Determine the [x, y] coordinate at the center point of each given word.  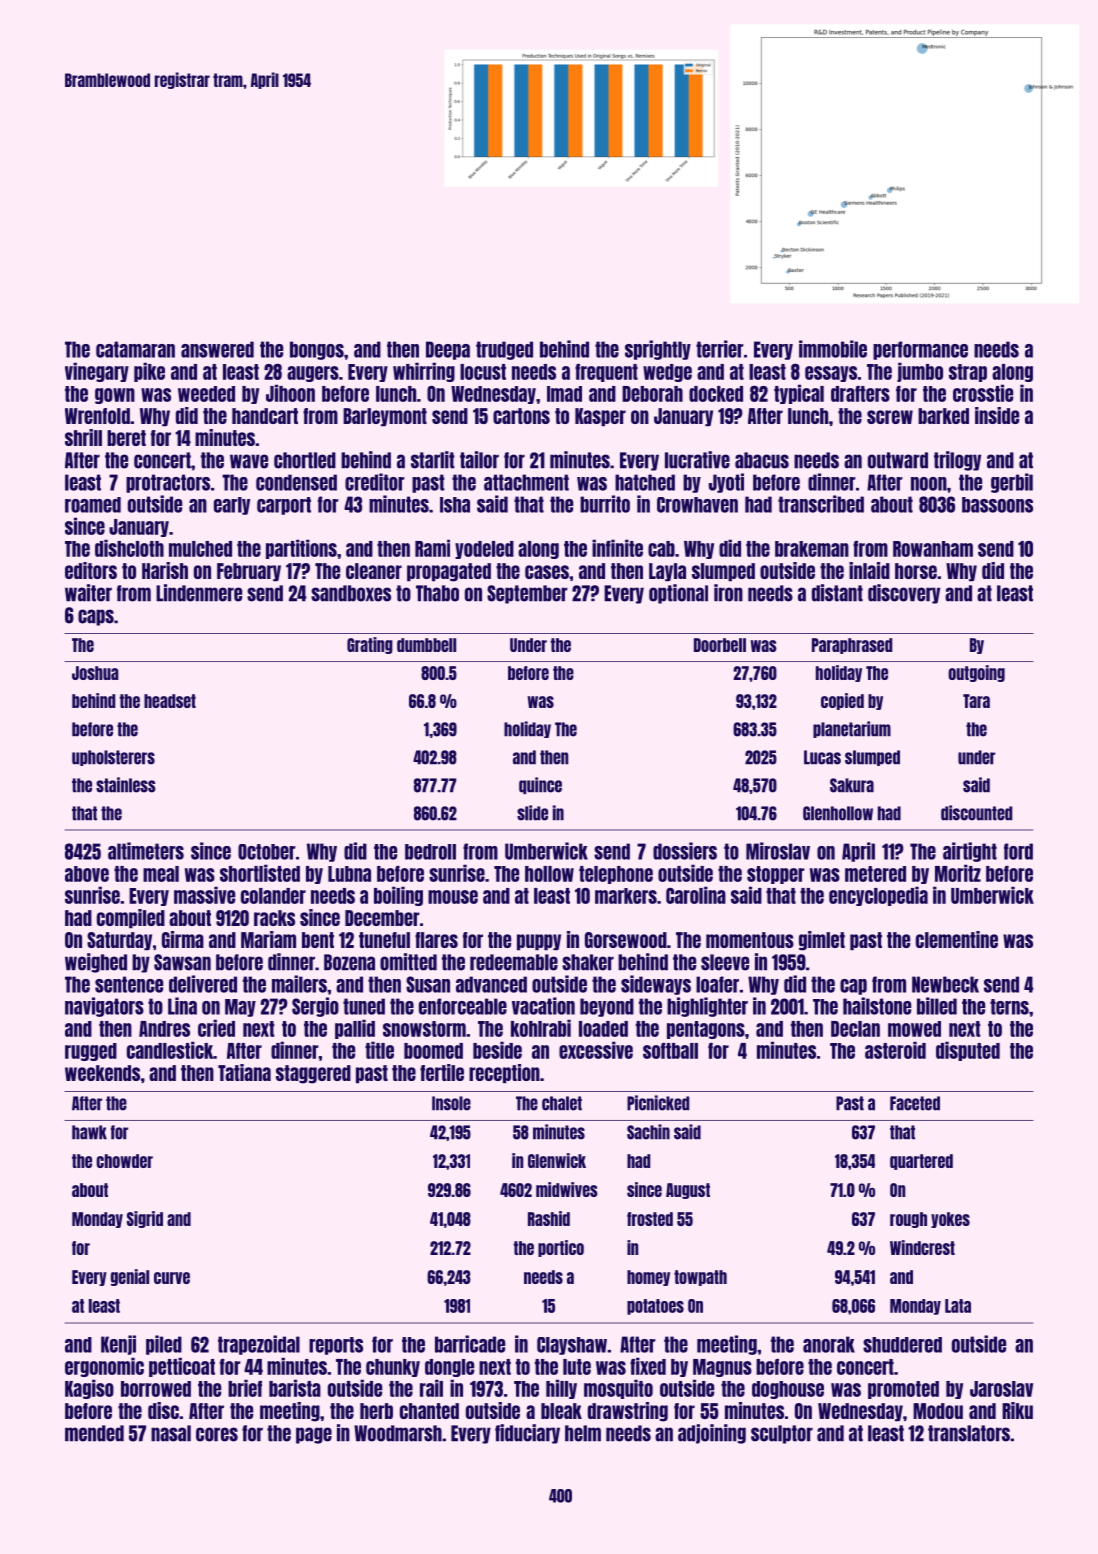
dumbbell [426, 645]
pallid [355, 1029]
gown [115, 396]
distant [837, 593]
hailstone [877, 1006]
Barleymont [385, 417]
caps [96, 617]
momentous [750, 940]
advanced [491, 984]
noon [929, 484]
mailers [299, 984]
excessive [596, 1050]
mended [94, 1433]
